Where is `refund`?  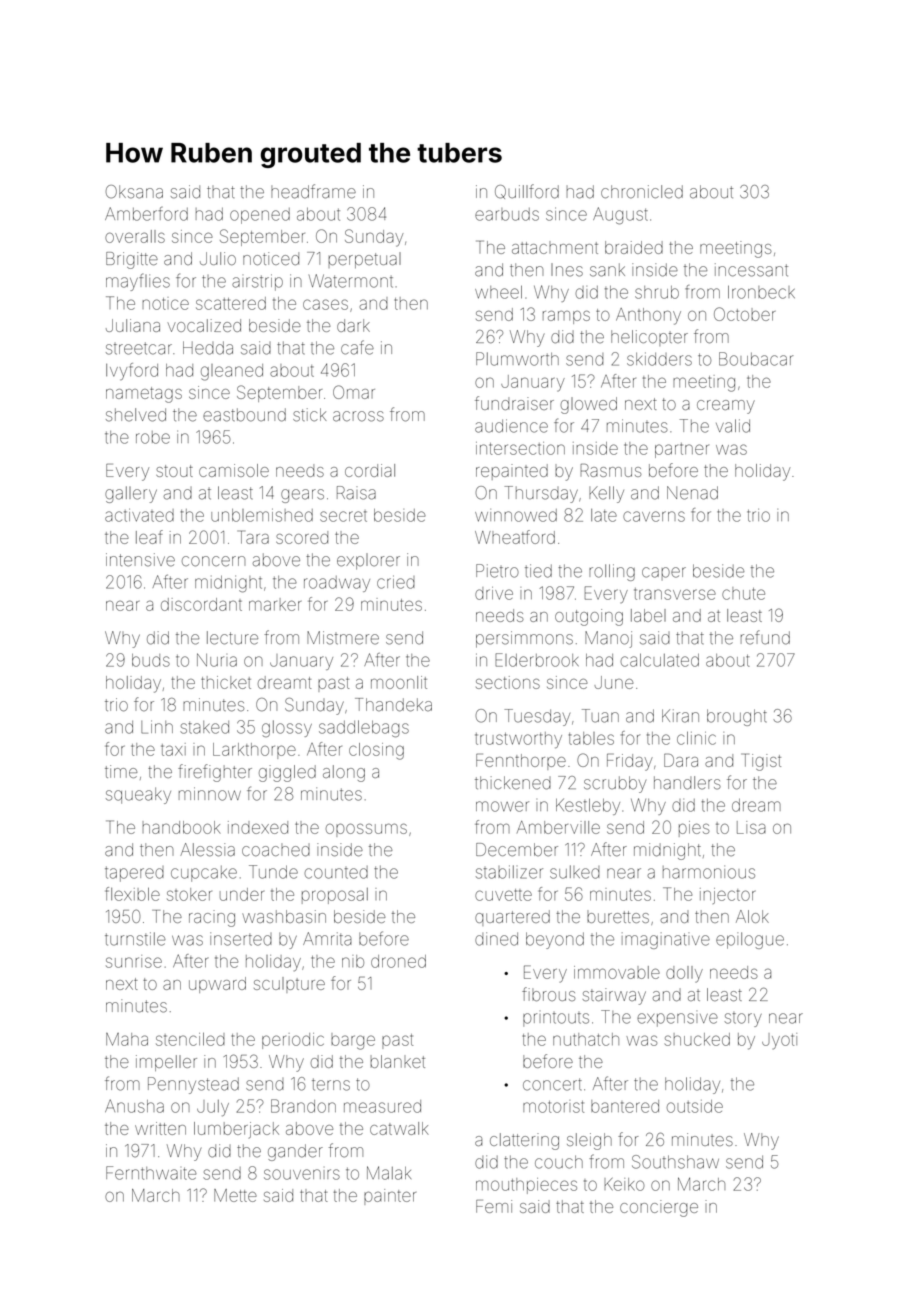 refund is located at coordinates (765, 637).
